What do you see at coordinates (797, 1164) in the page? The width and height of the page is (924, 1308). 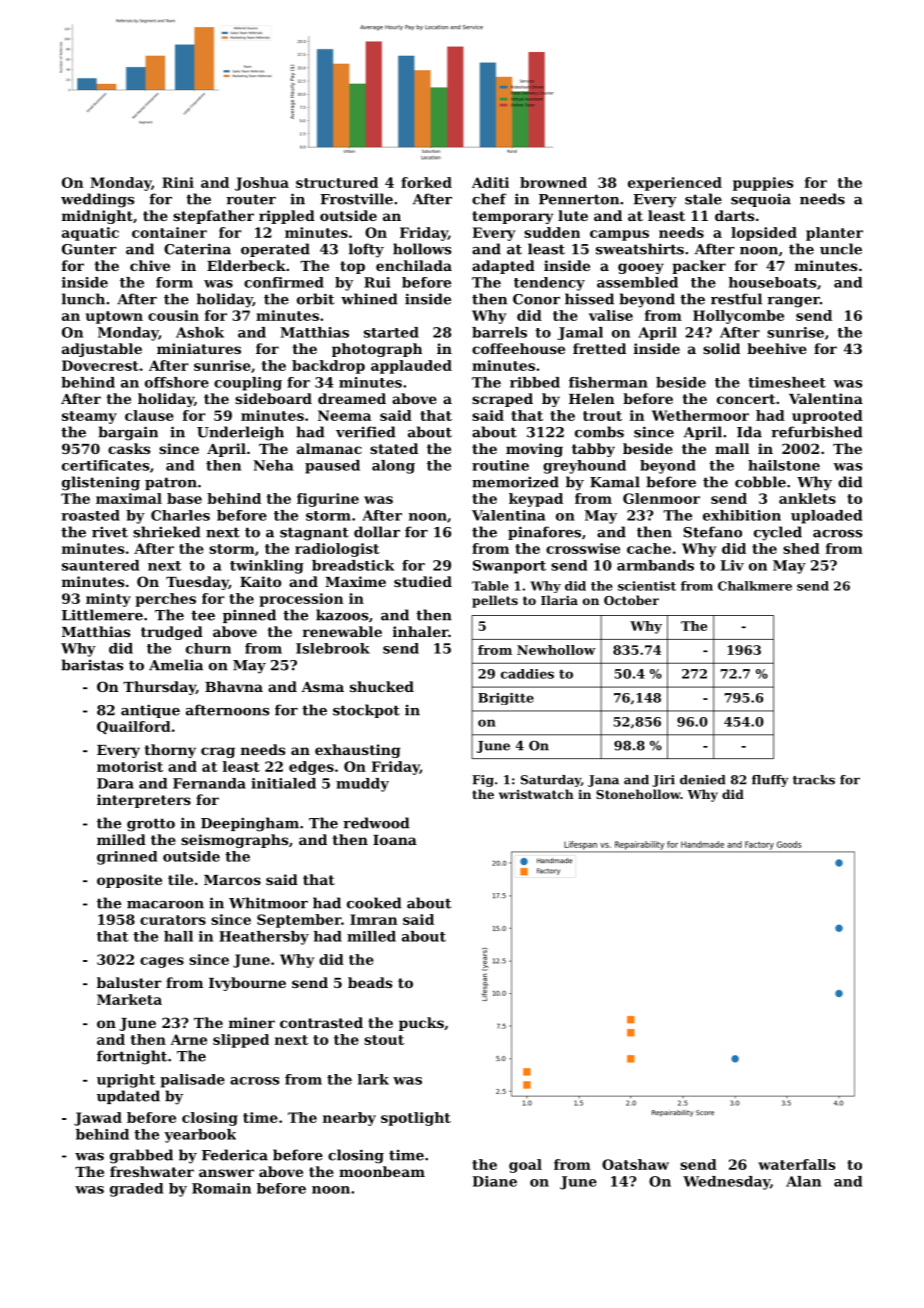 I see `waterfalls` at bounding box center [797, 1164].
